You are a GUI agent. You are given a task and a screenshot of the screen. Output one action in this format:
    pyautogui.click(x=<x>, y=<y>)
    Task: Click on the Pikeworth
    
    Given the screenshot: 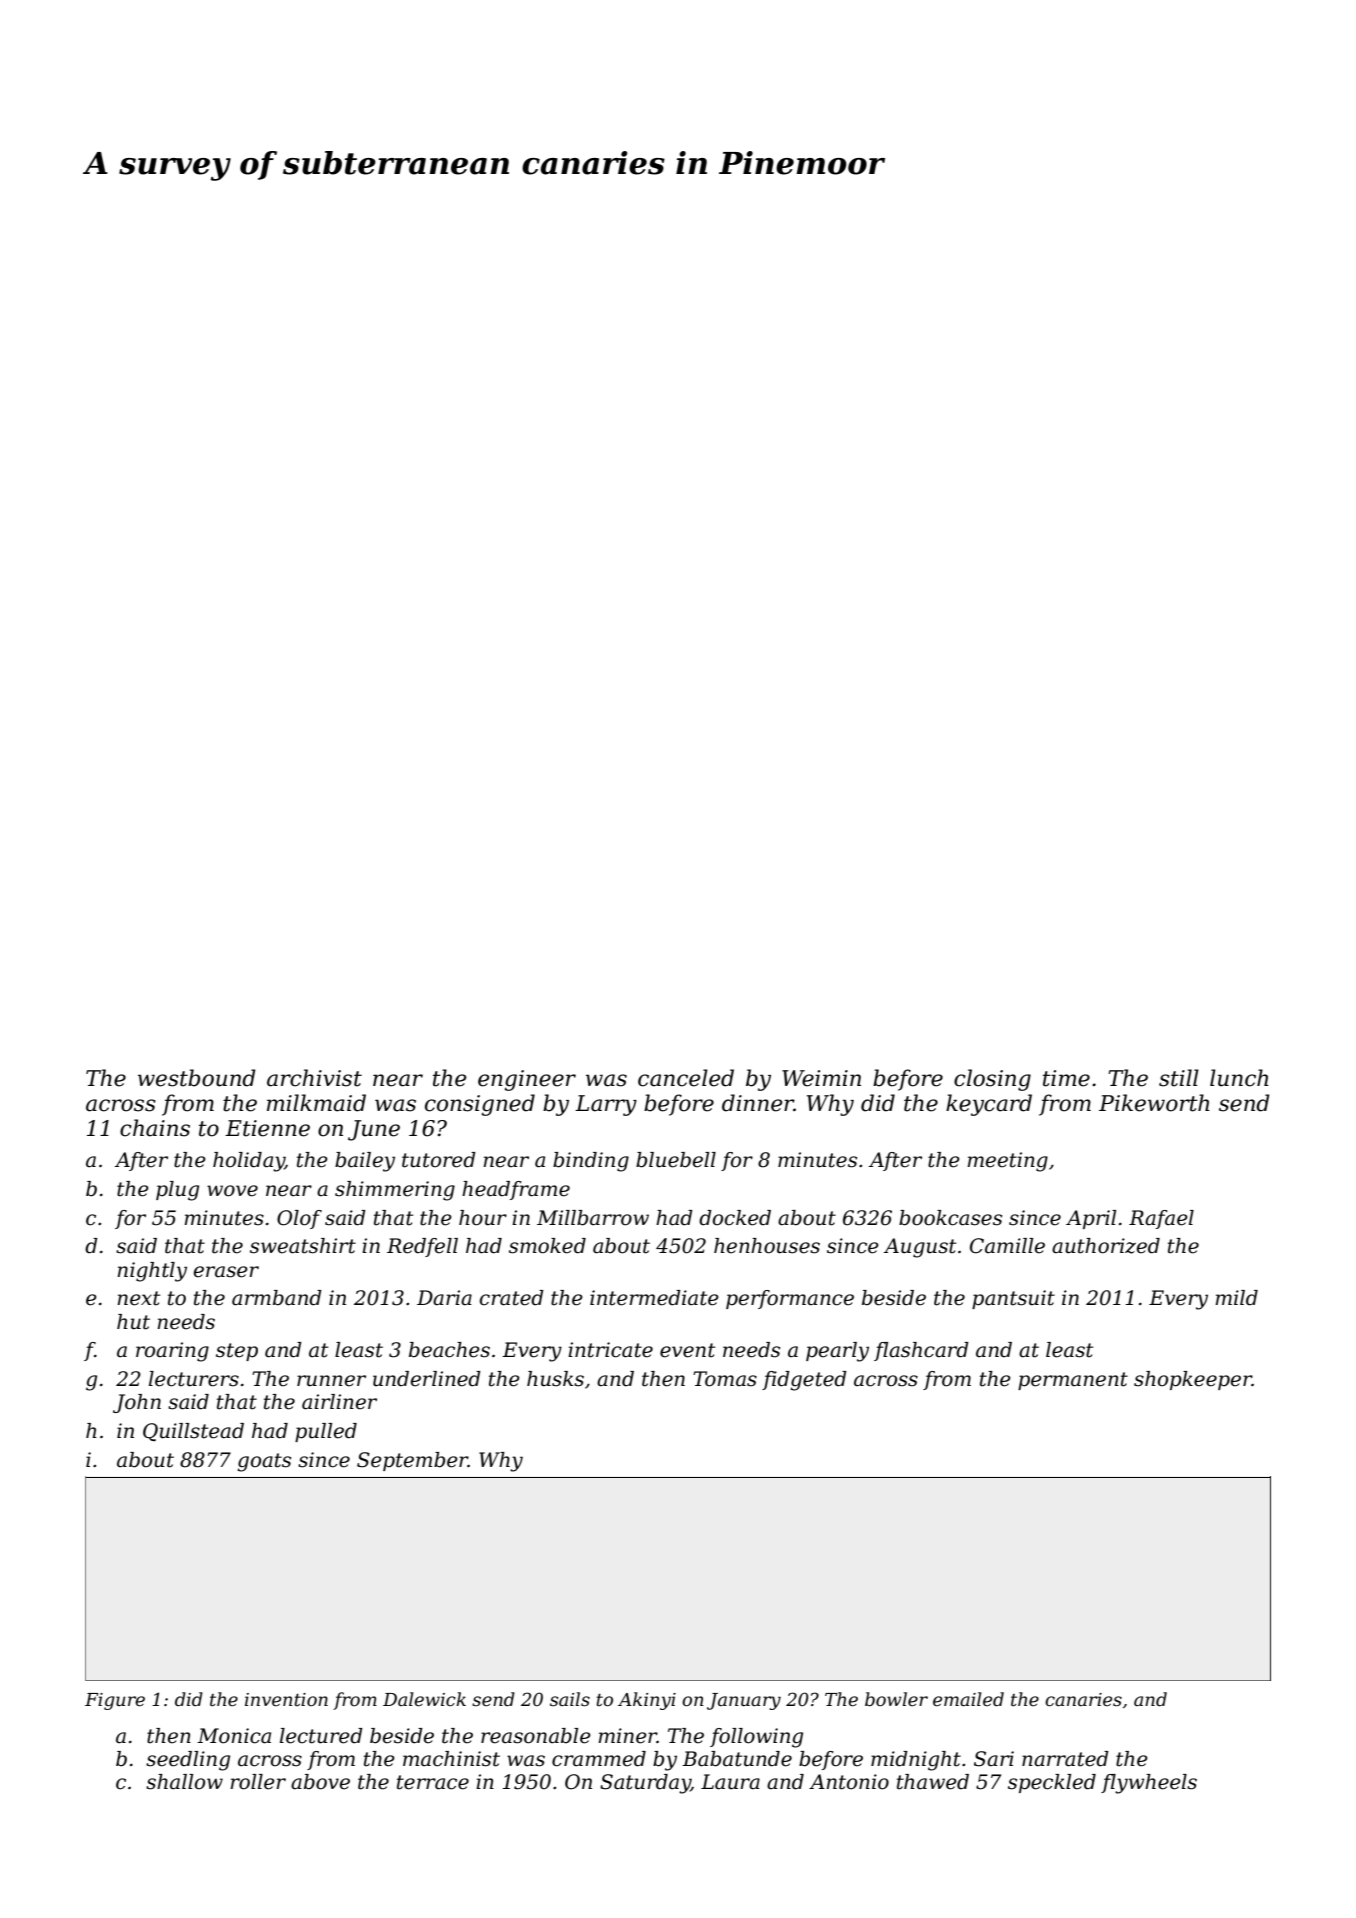 What is the action you would take?
    pyautogui.click(x=1154, y=1103)
